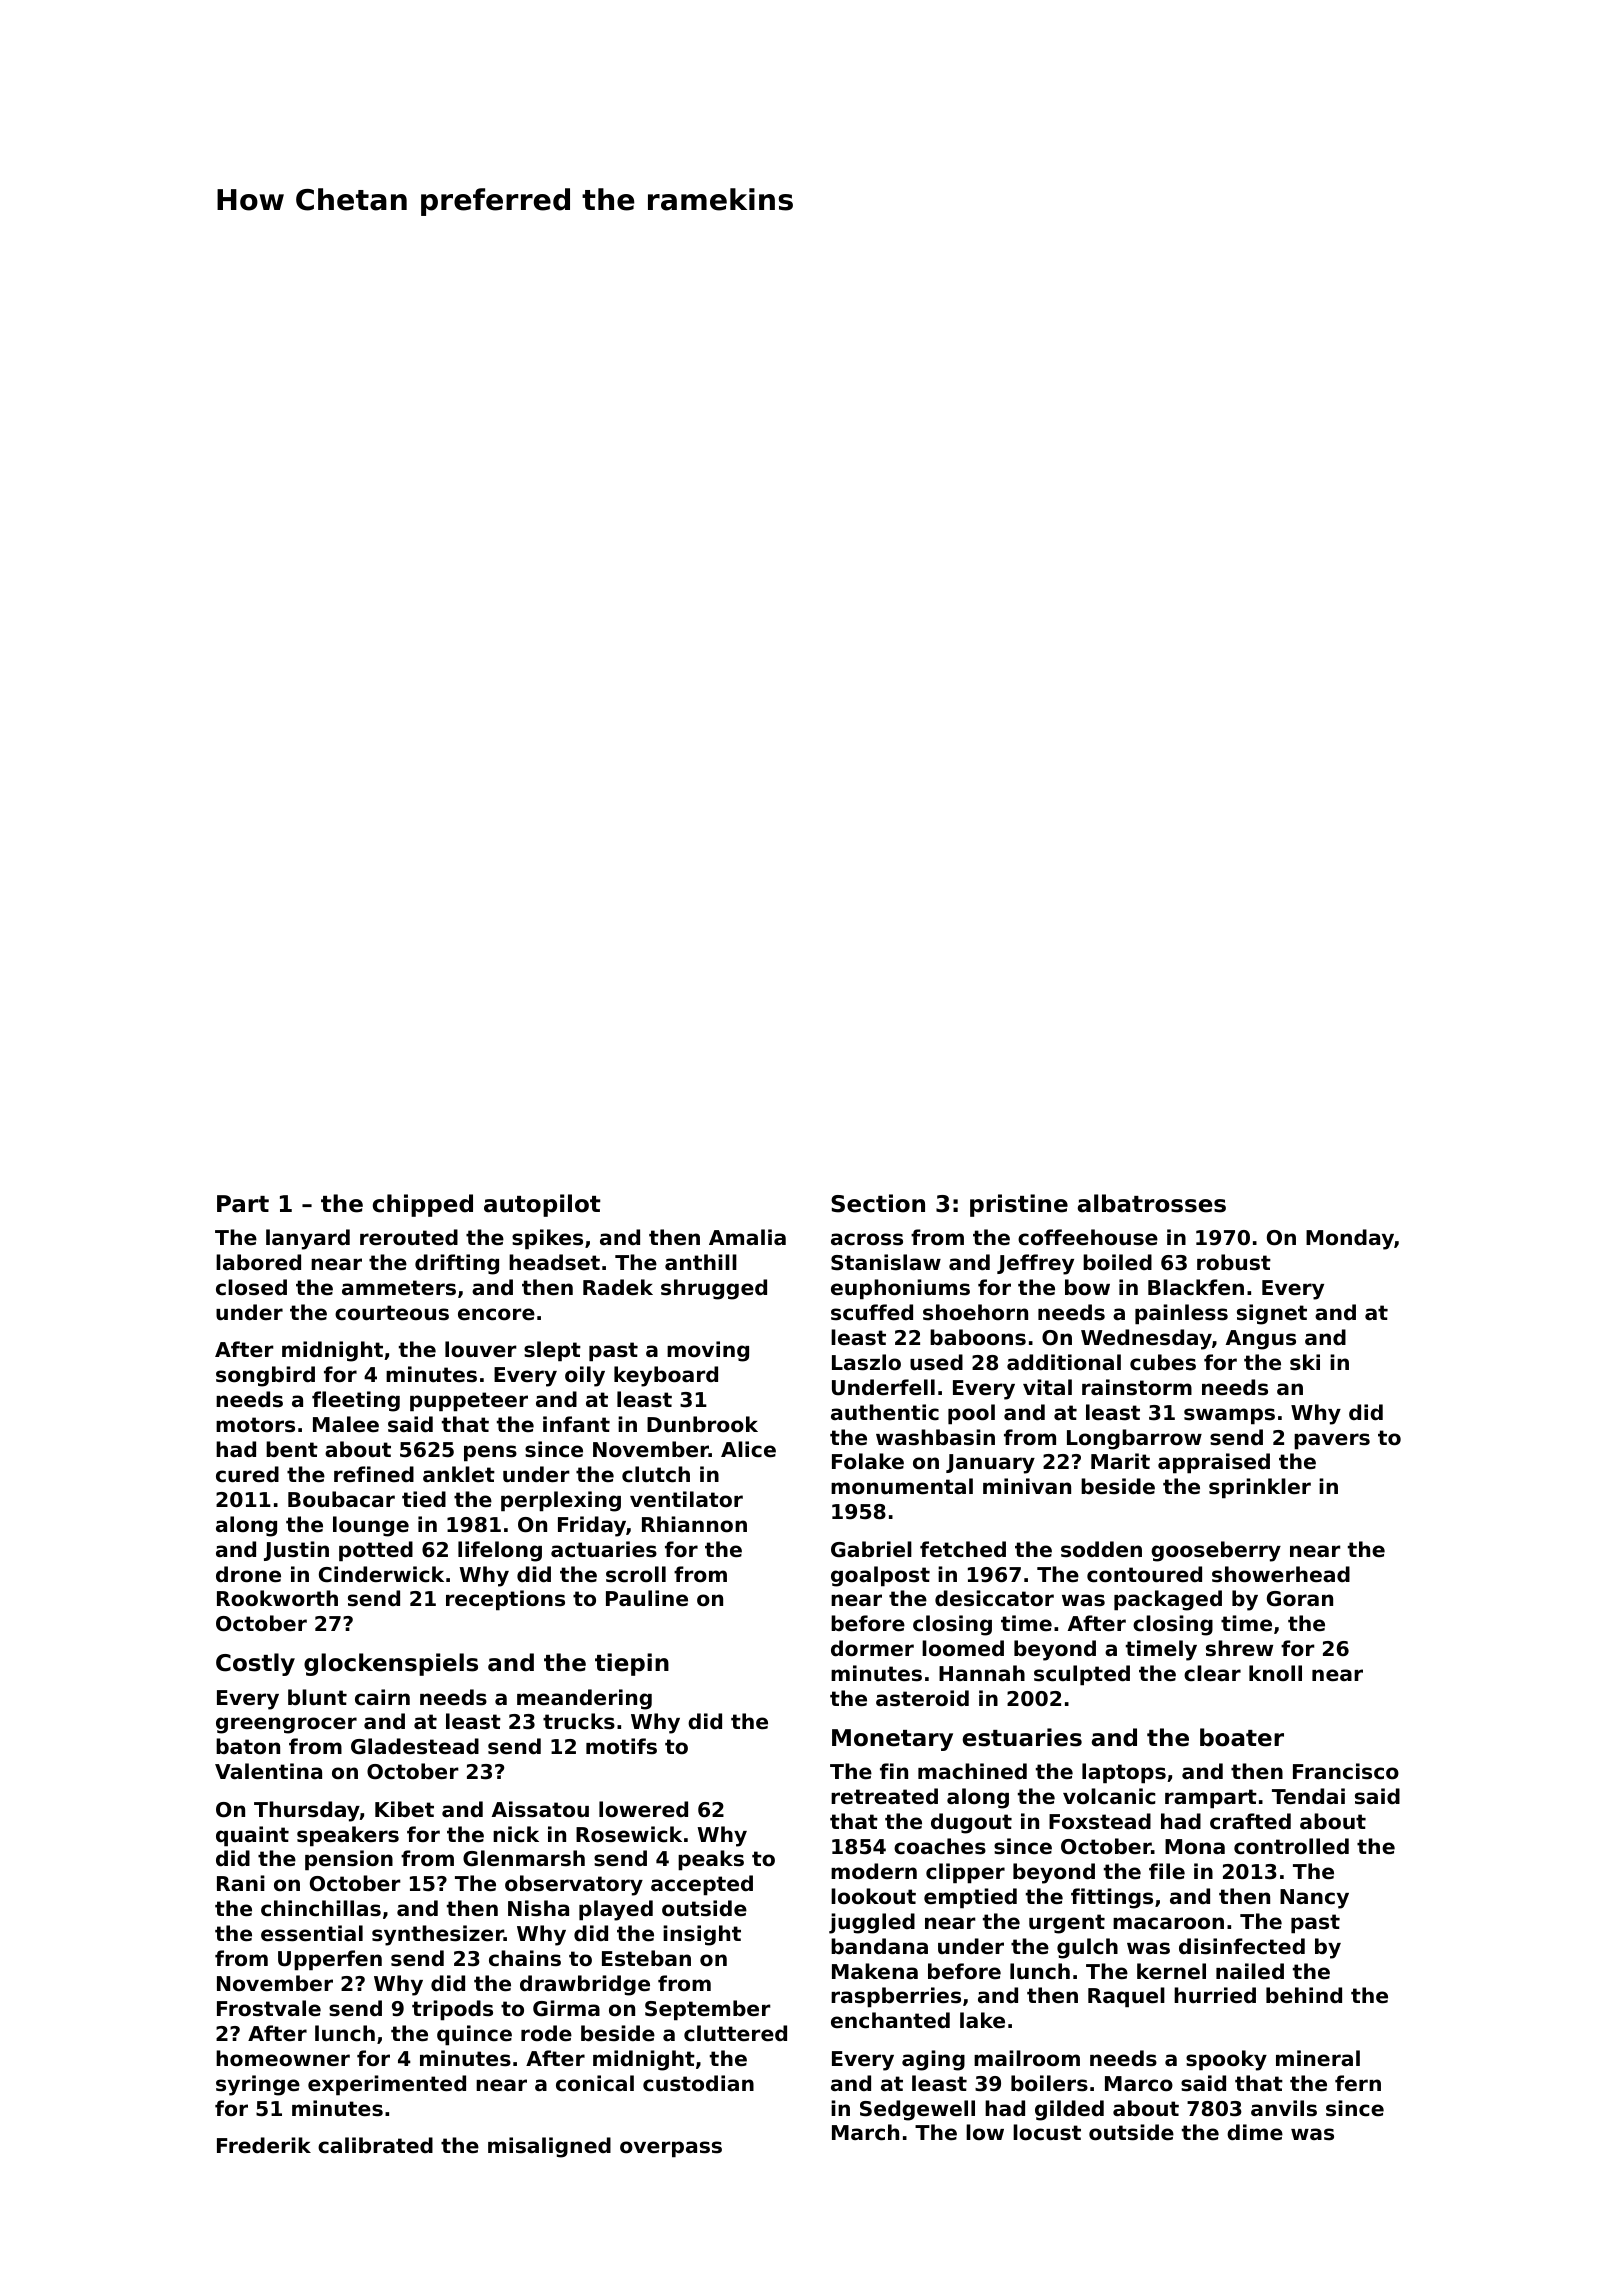 The height and width of the screenshot is (2292, 1620). What do you see at coordinates (561, 1501) in the screenshot?
I see `perplexing` at bounding box center [561, 1501].
